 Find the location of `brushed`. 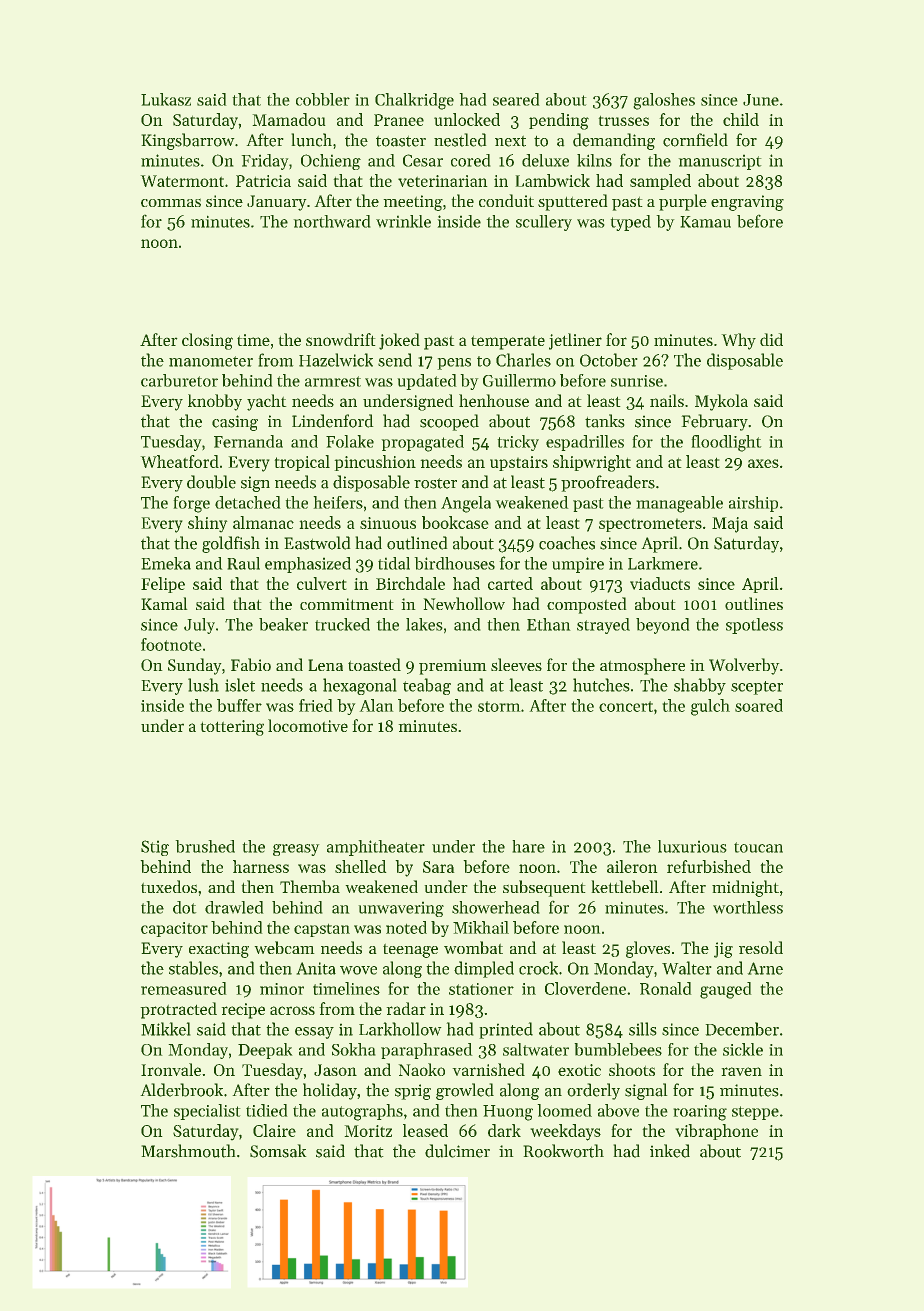

brushed is located at coordinates (205, 846).
